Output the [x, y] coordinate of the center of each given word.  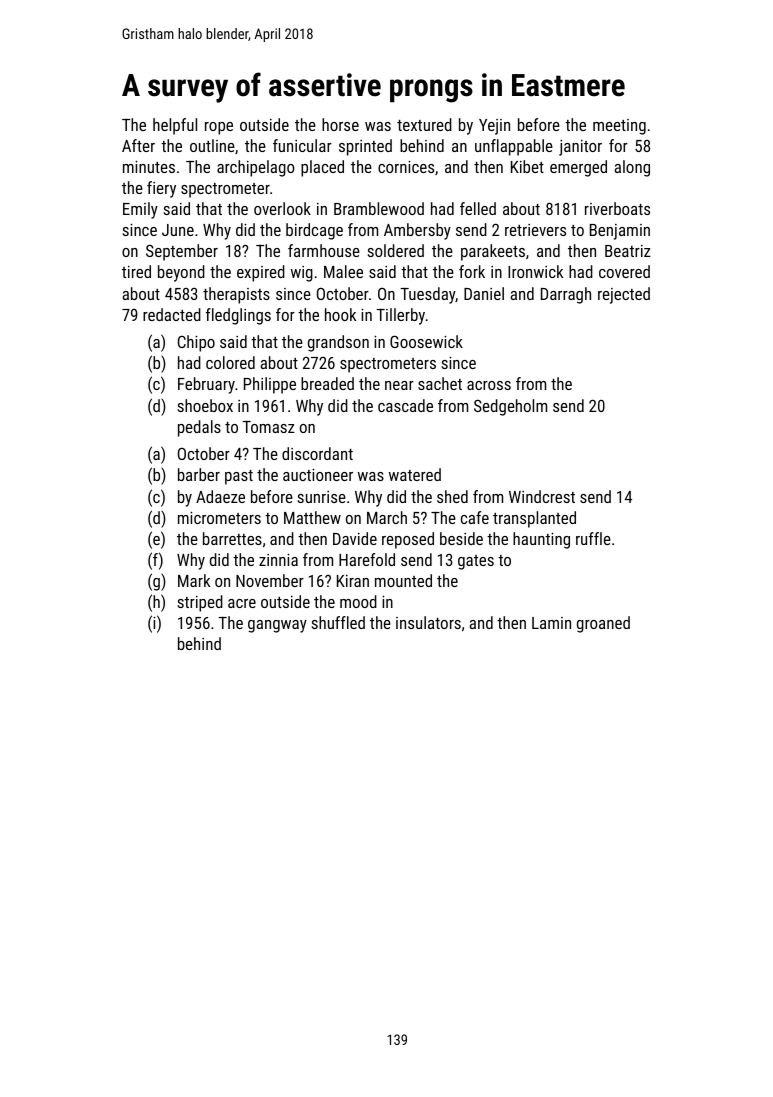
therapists [236, 295]
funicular [302, 145]
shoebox [205, 405]
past [239, 477]
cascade [405, 405]
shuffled [338, 622]
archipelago [256, 168]
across [489, 385]
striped [200, 603]
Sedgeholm [510, 407]
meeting [619, 127]
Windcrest [542, 496]
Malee [343, 271]
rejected [624, 295]
